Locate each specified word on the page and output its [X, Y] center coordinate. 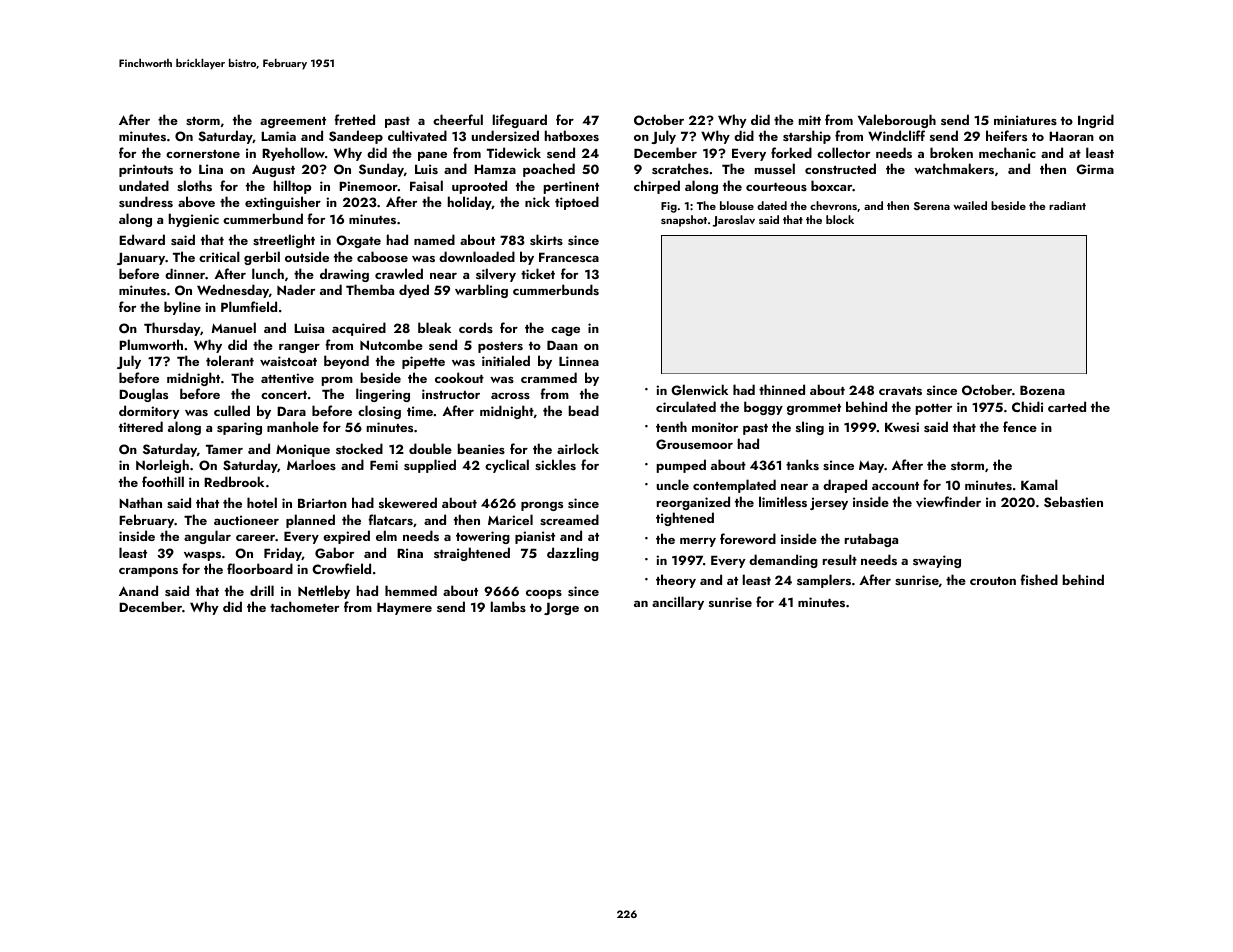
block [840, 219]
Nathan [140, 502]
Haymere [404, 608]
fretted [354, 119]
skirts [546, 239]
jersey [829, 503]
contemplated [734, 486]
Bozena [1042, 390]
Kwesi [902, 427]
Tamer [224, 449]
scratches [680, 168]
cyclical [507, 466]
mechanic [1007, 152]
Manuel [234, 327]
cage [565, 331]
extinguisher [283, 203]
